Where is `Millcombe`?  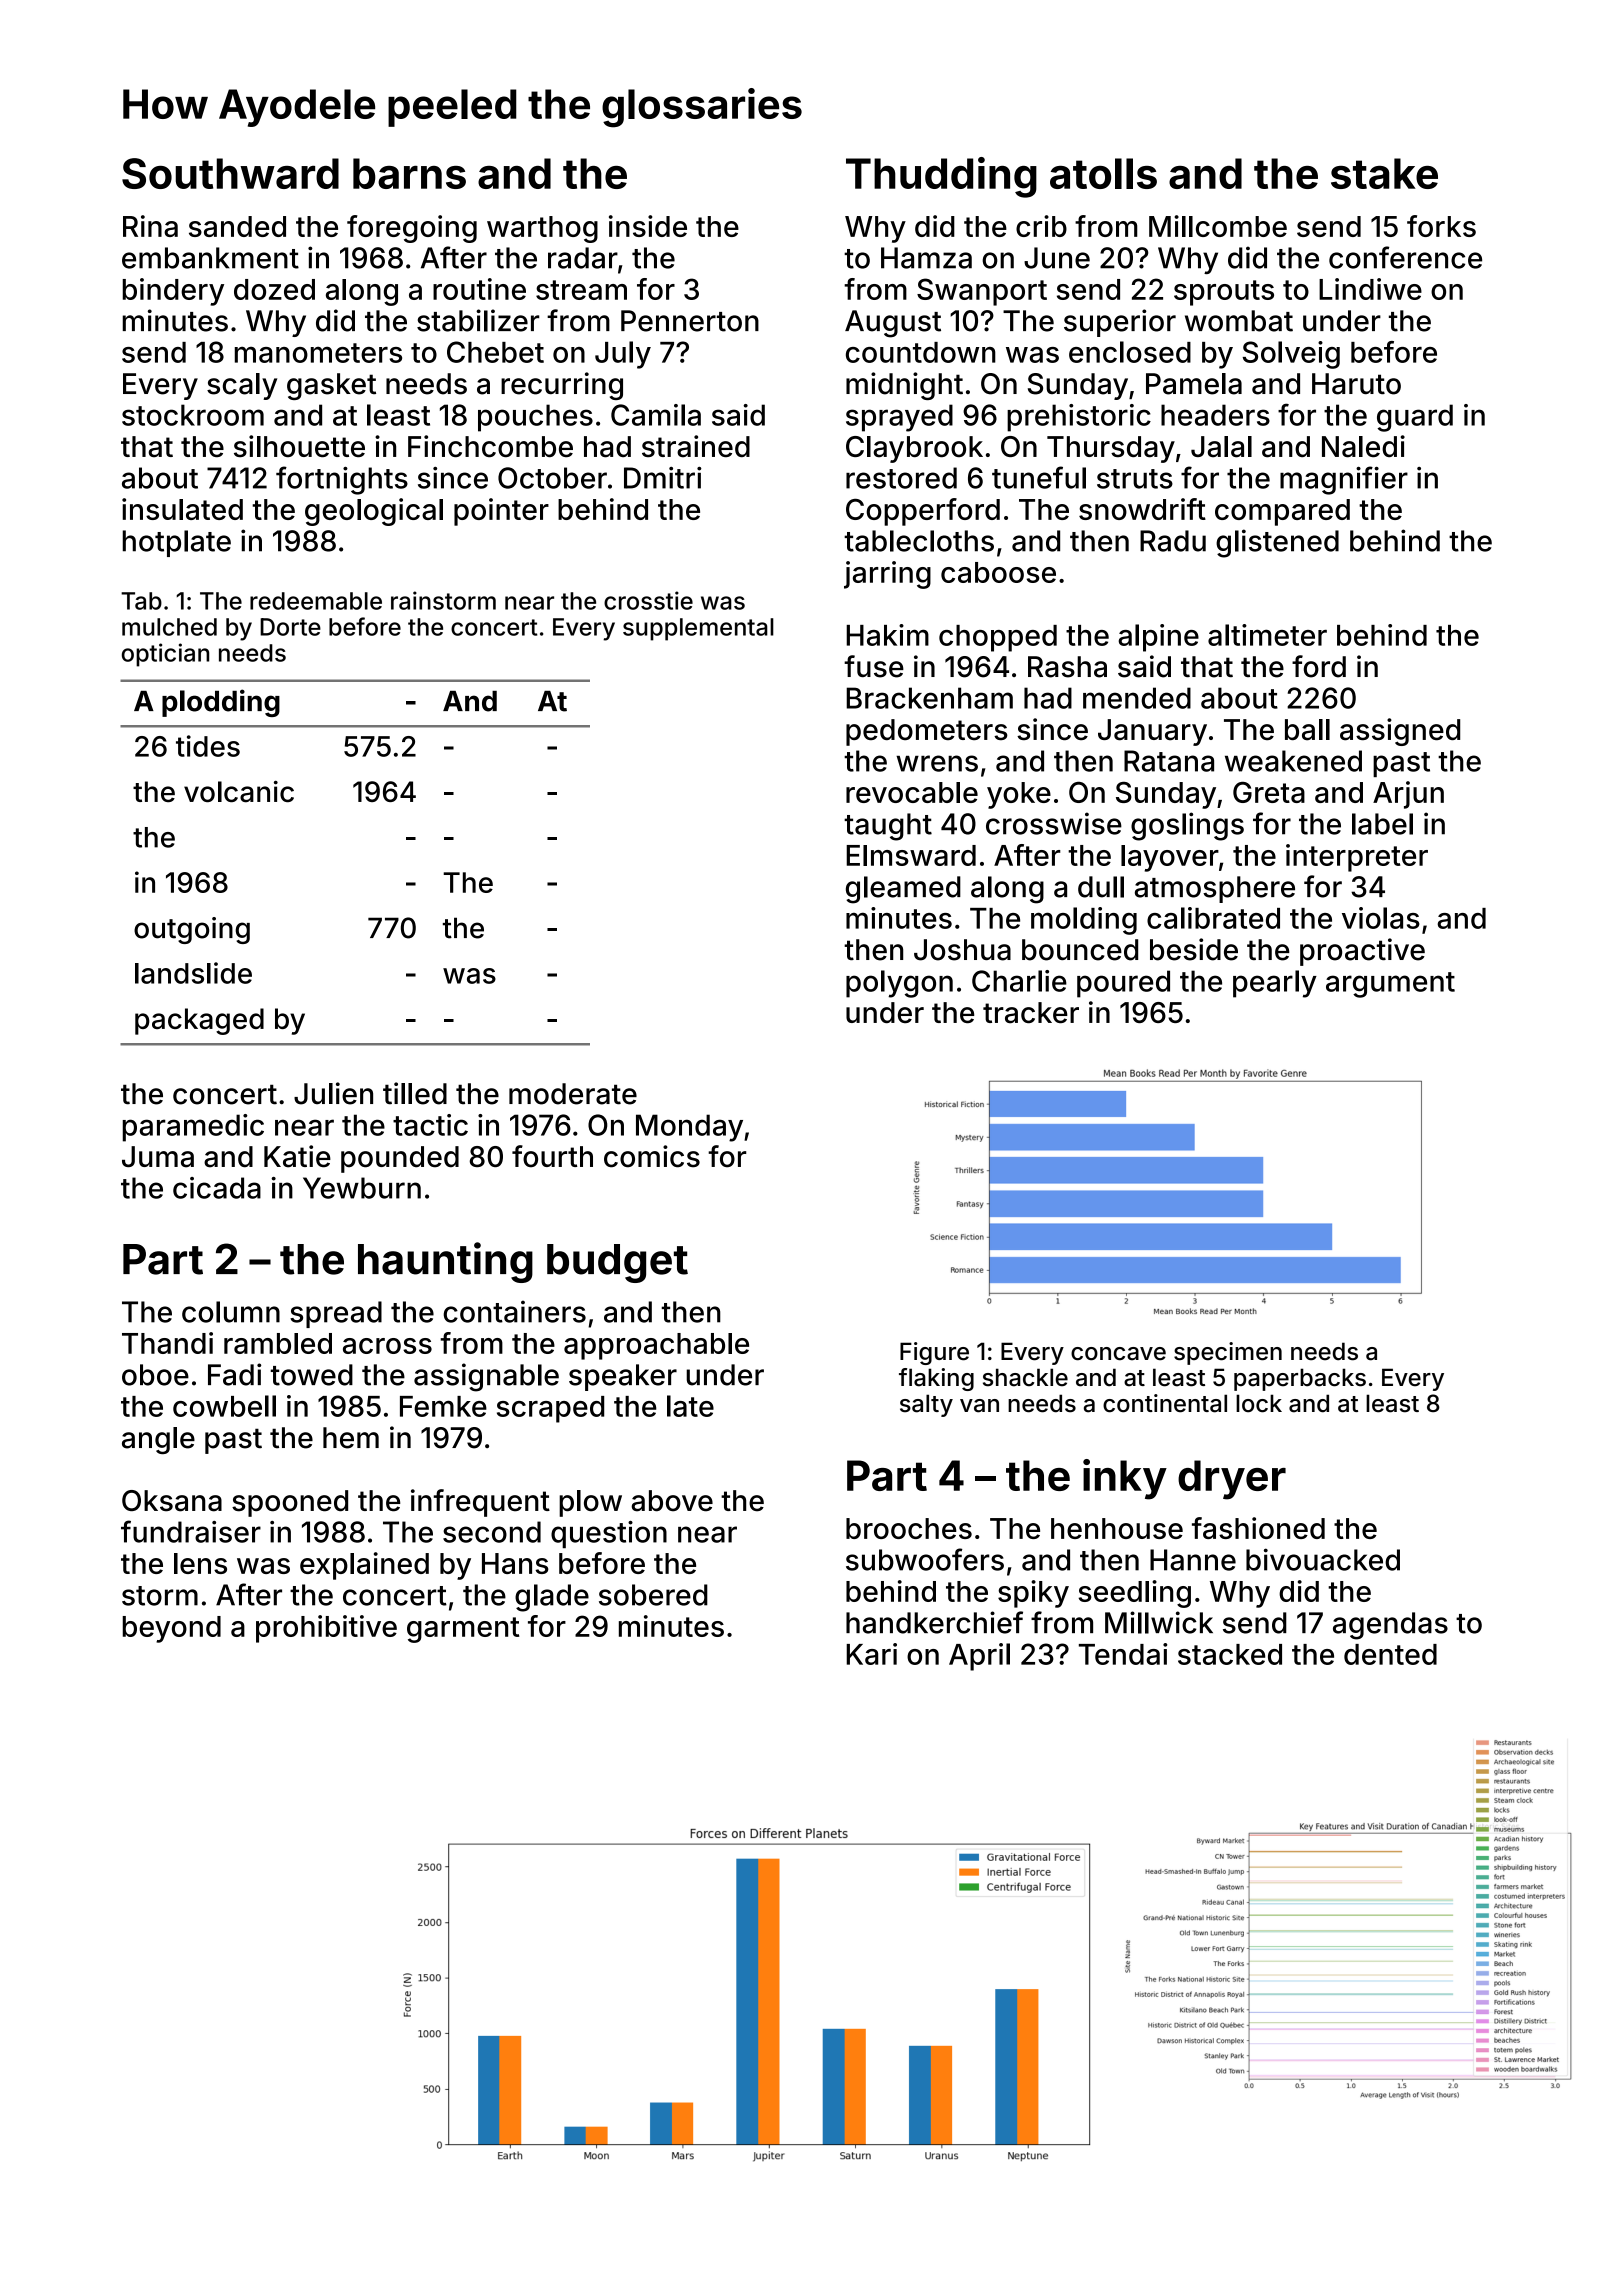
Millcombe is located at coordinates (1218, 226).
